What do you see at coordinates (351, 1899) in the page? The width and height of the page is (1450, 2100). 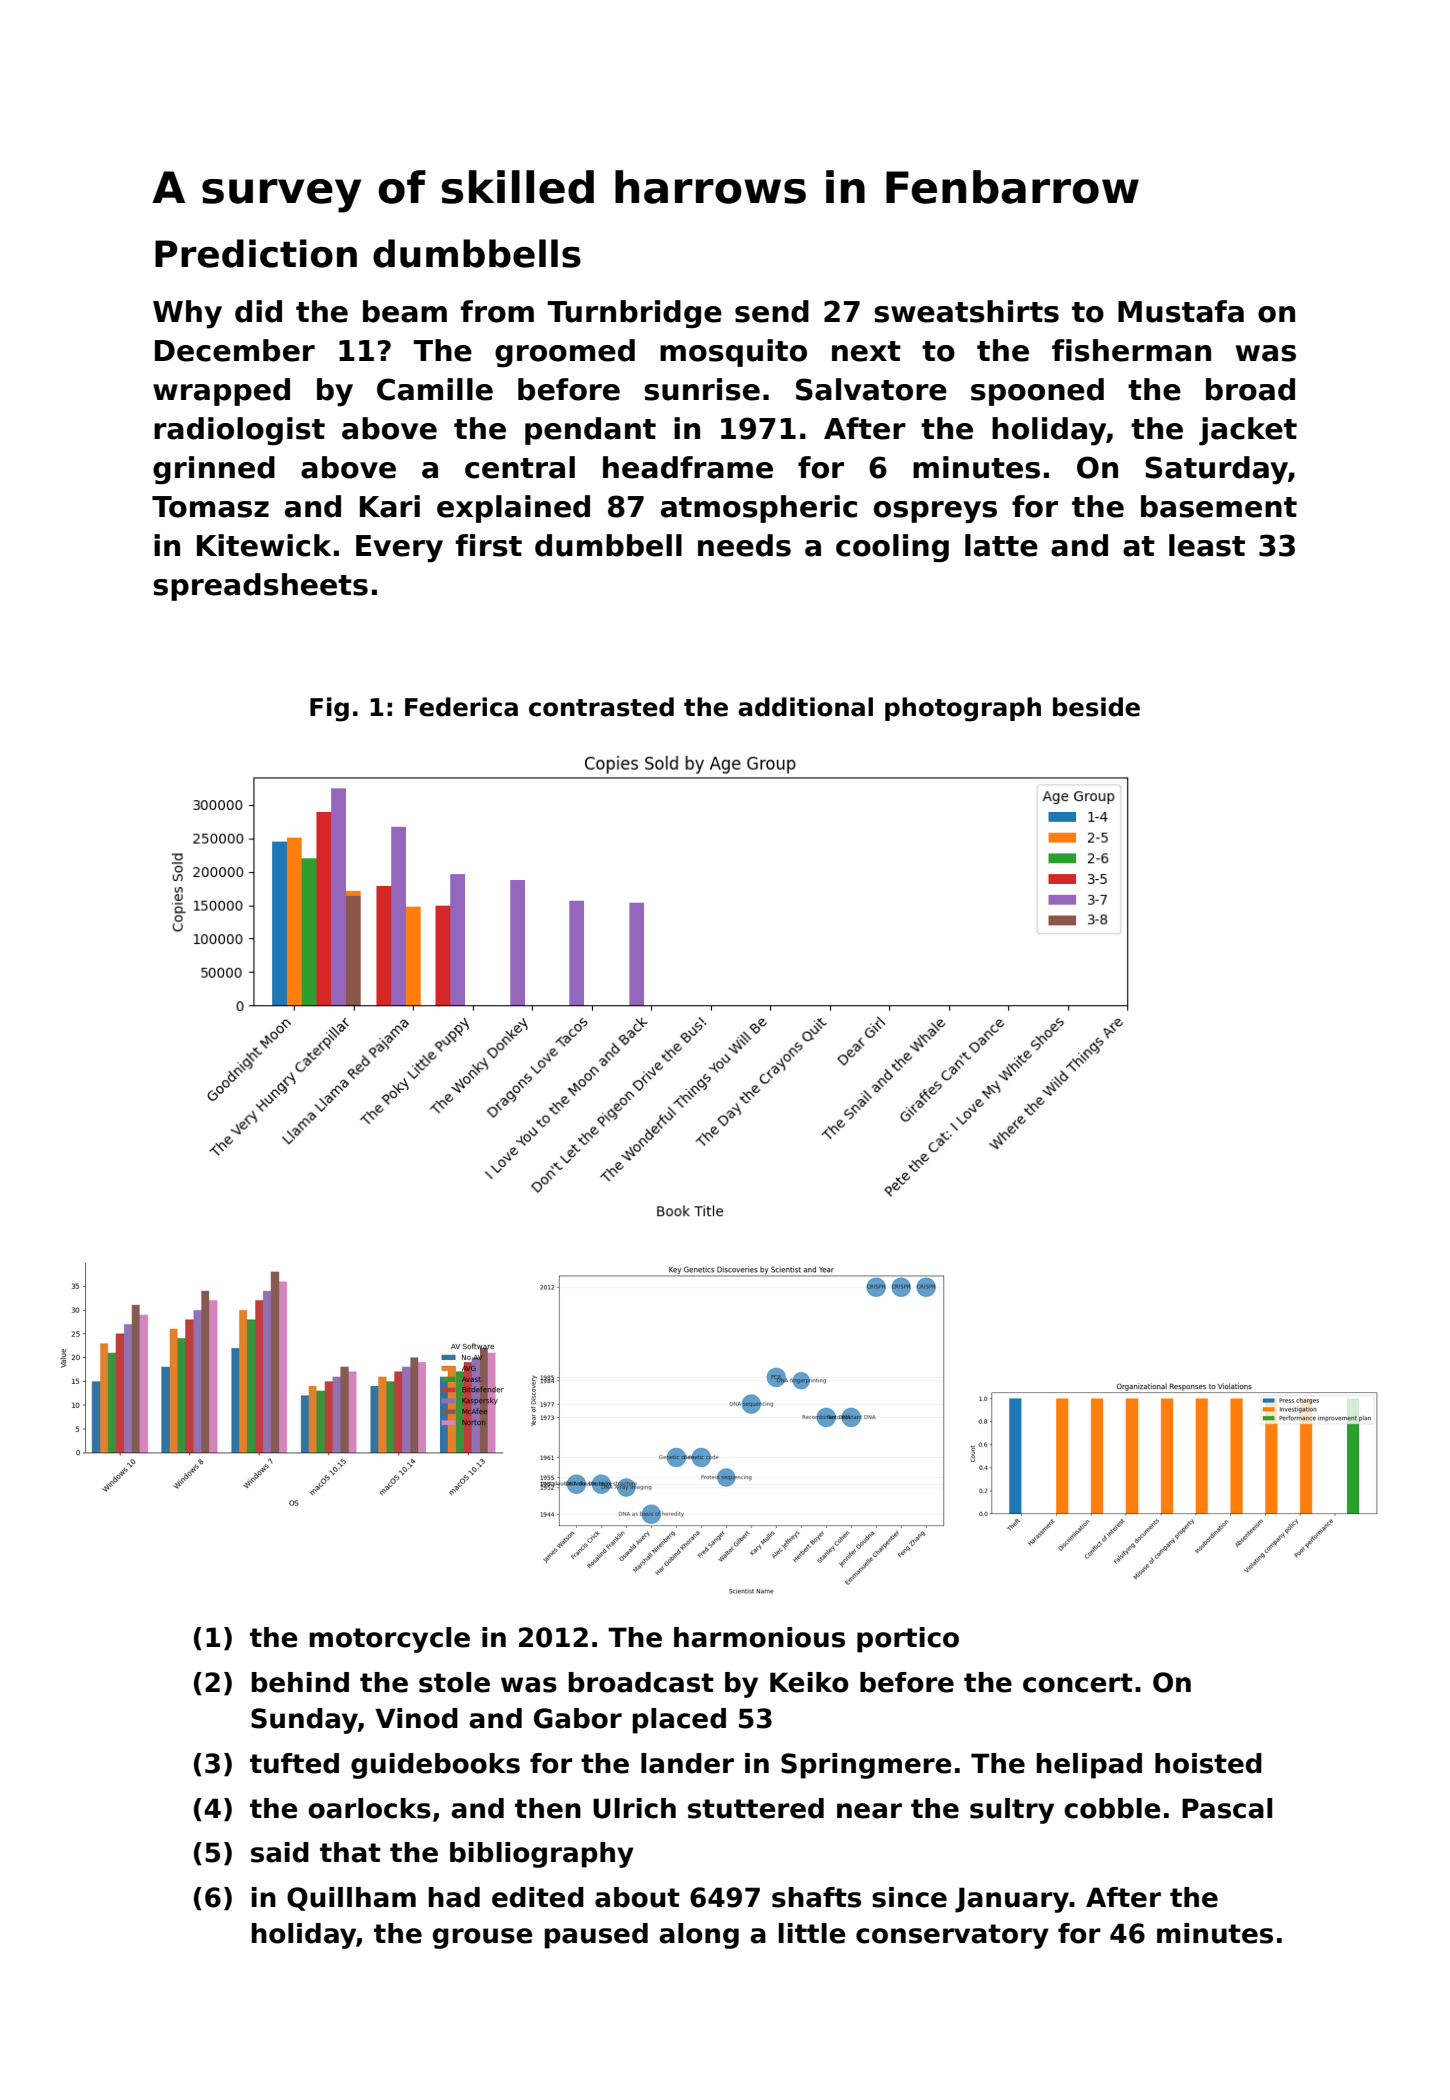 I see `Quillham` at bounding box center [351, 1899].
